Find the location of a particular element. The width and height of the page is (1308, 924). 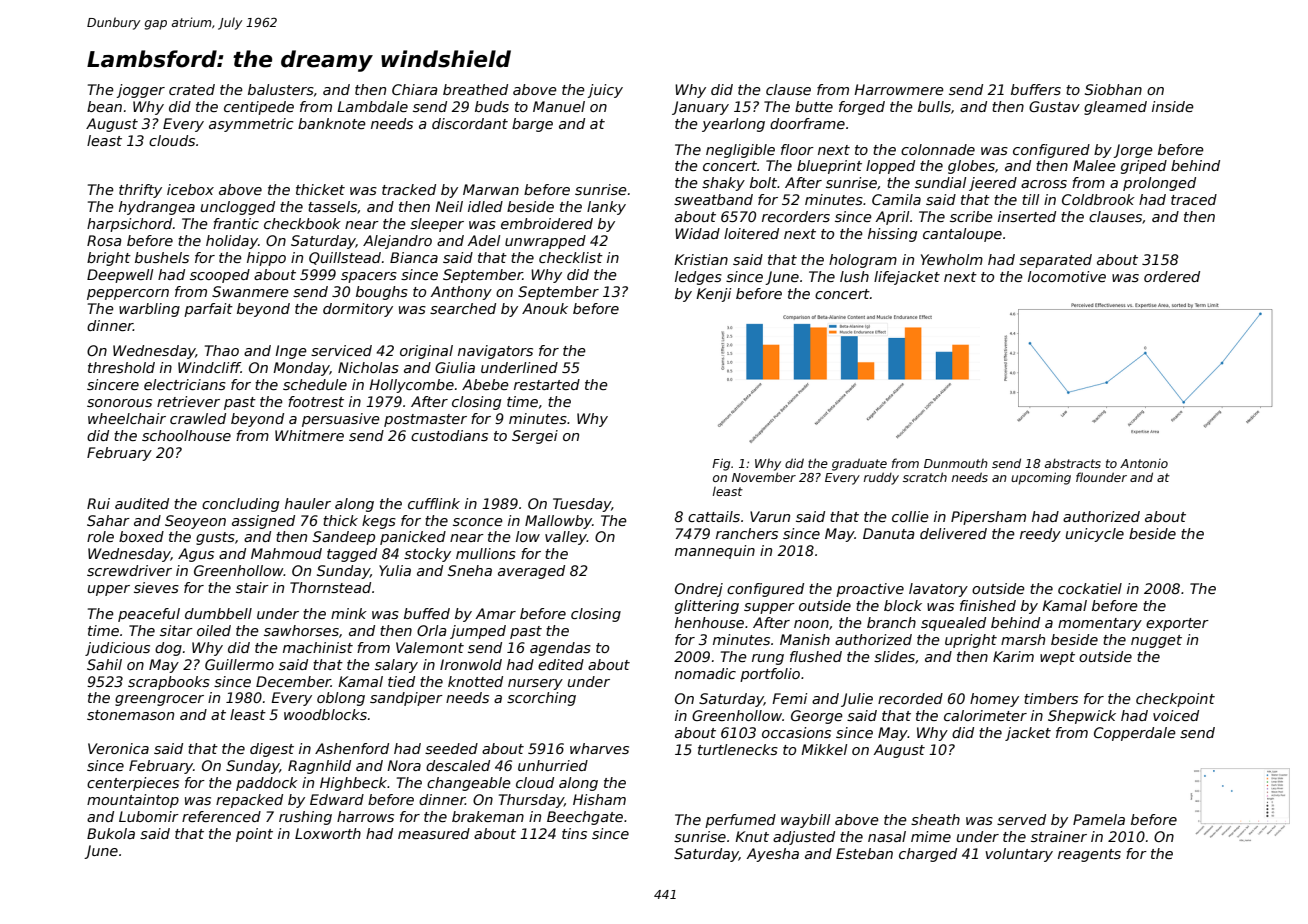

Bukola is located at coordinates (111, 833).
